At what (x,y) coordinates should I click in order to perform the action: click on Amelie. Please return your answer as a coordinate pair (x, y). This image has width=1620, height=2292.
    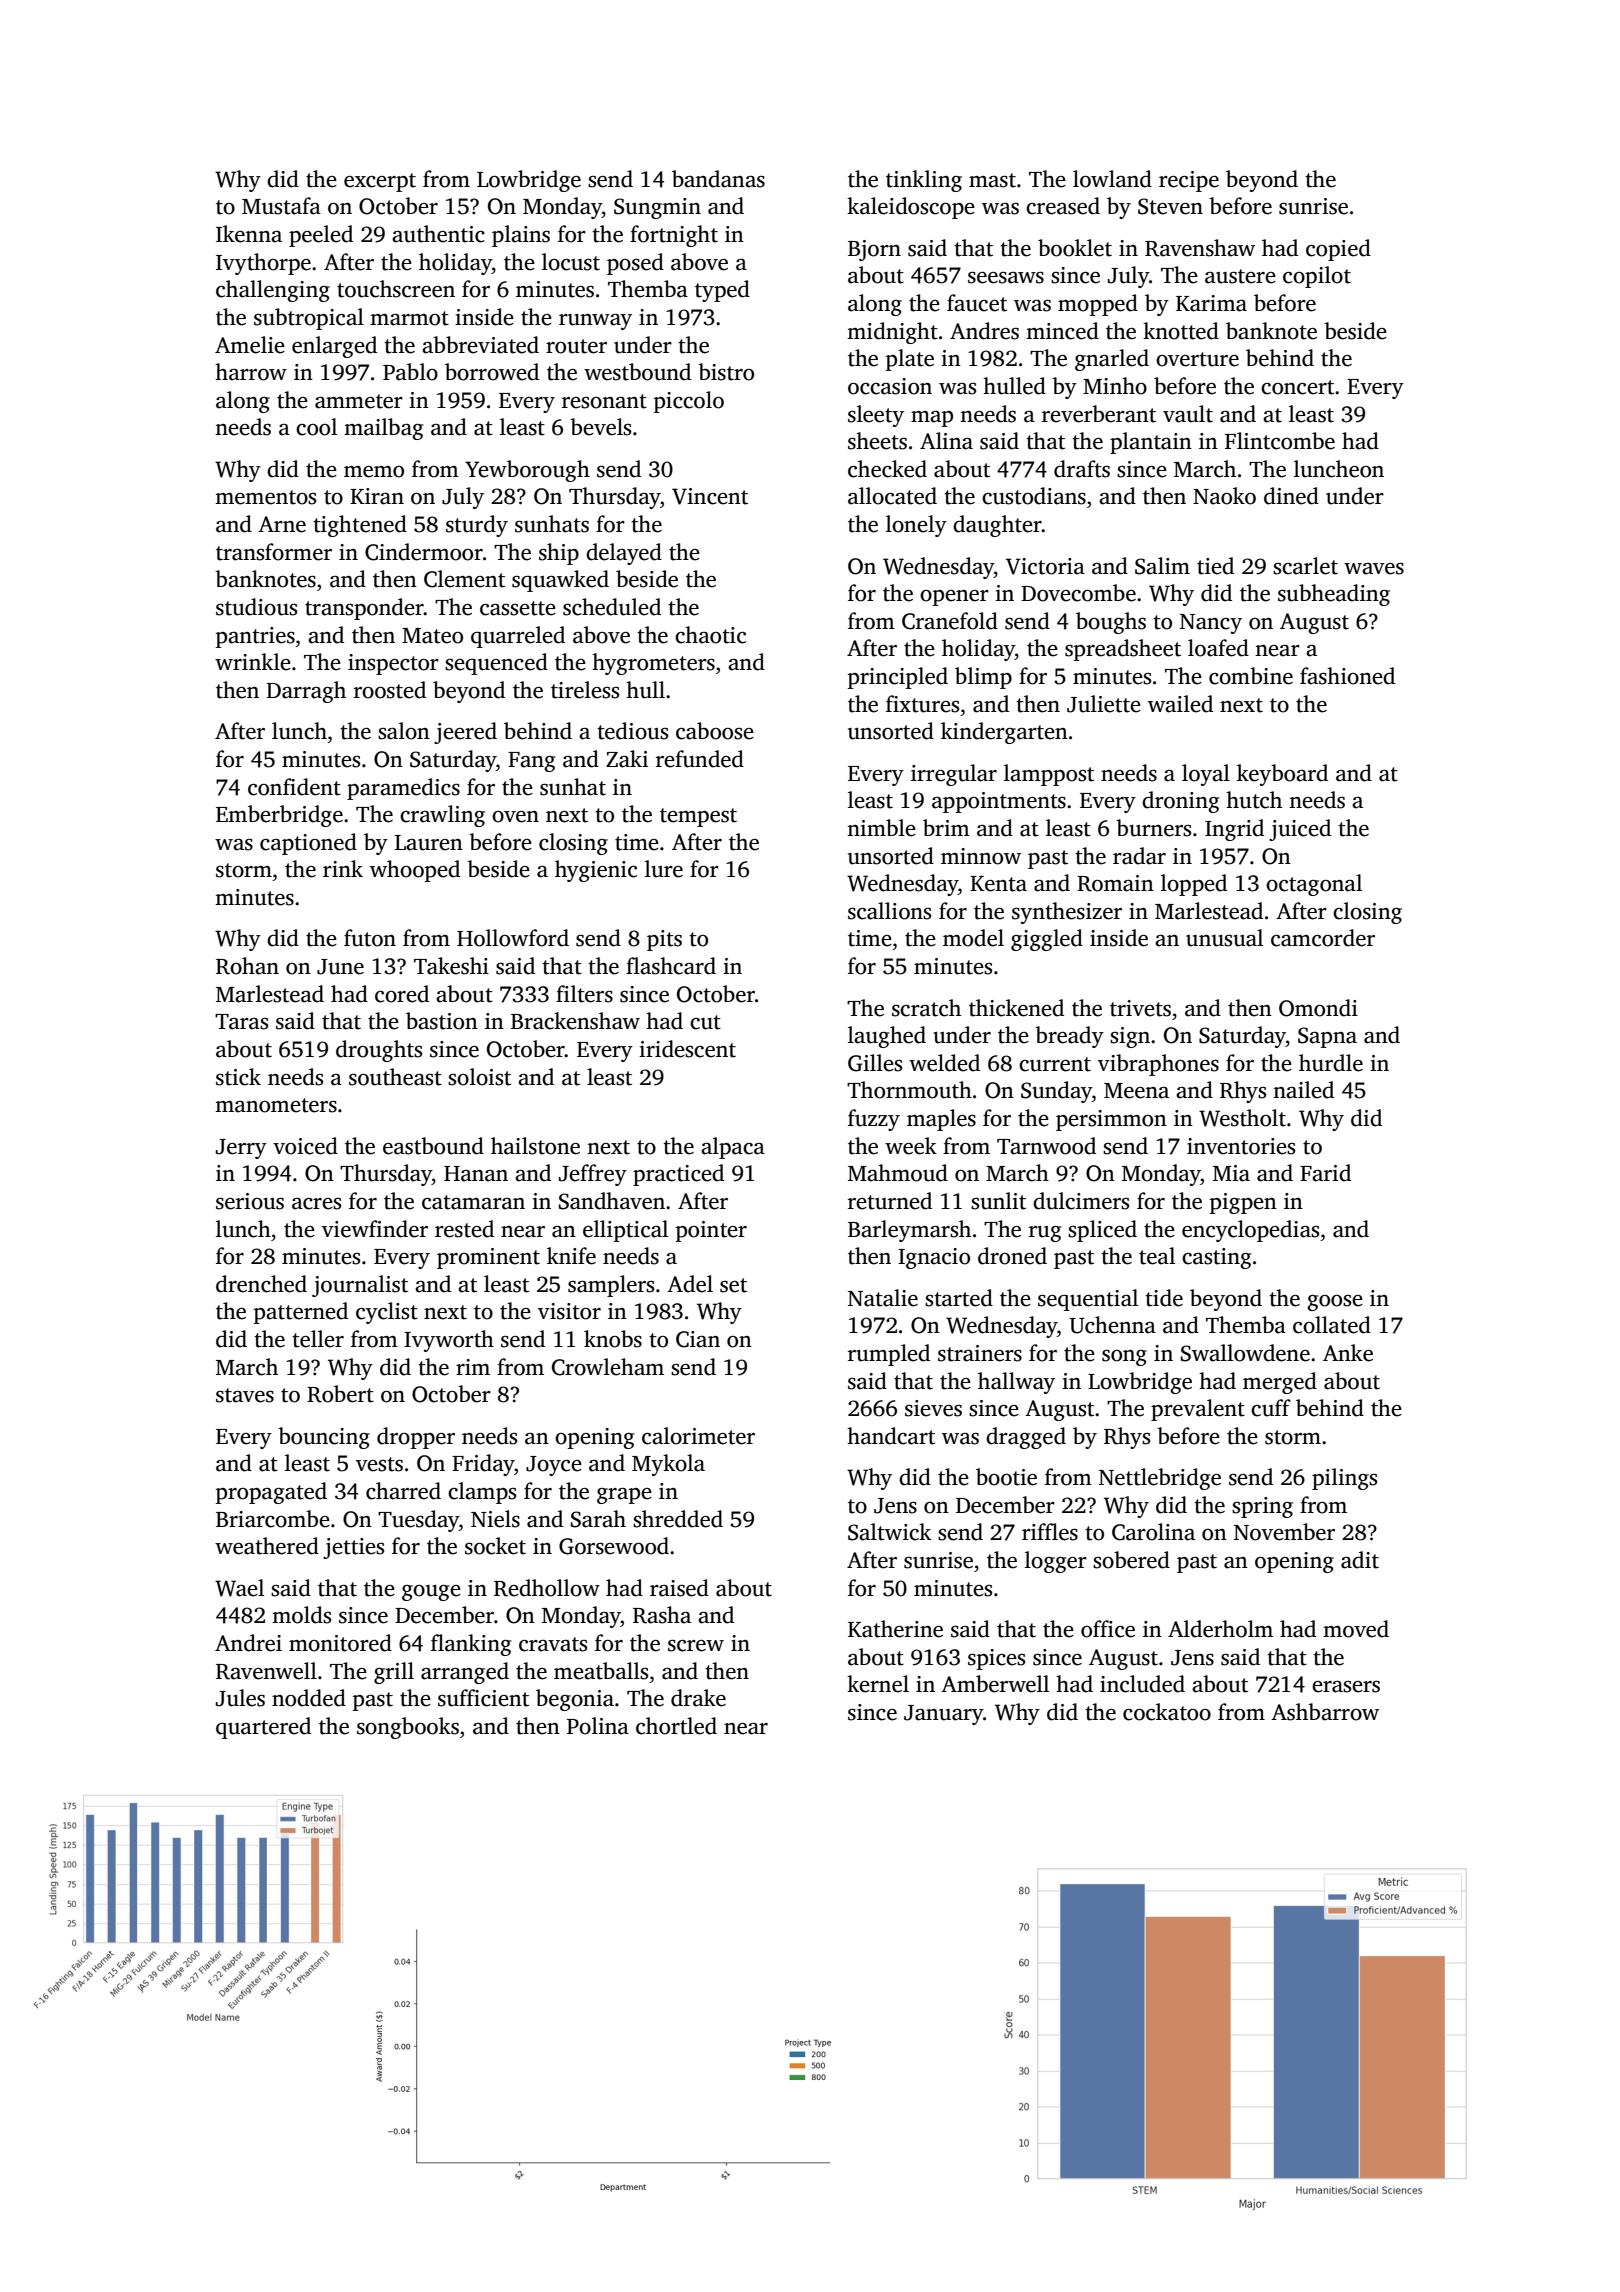
    Looking at the image, I should click on (250, 345).
